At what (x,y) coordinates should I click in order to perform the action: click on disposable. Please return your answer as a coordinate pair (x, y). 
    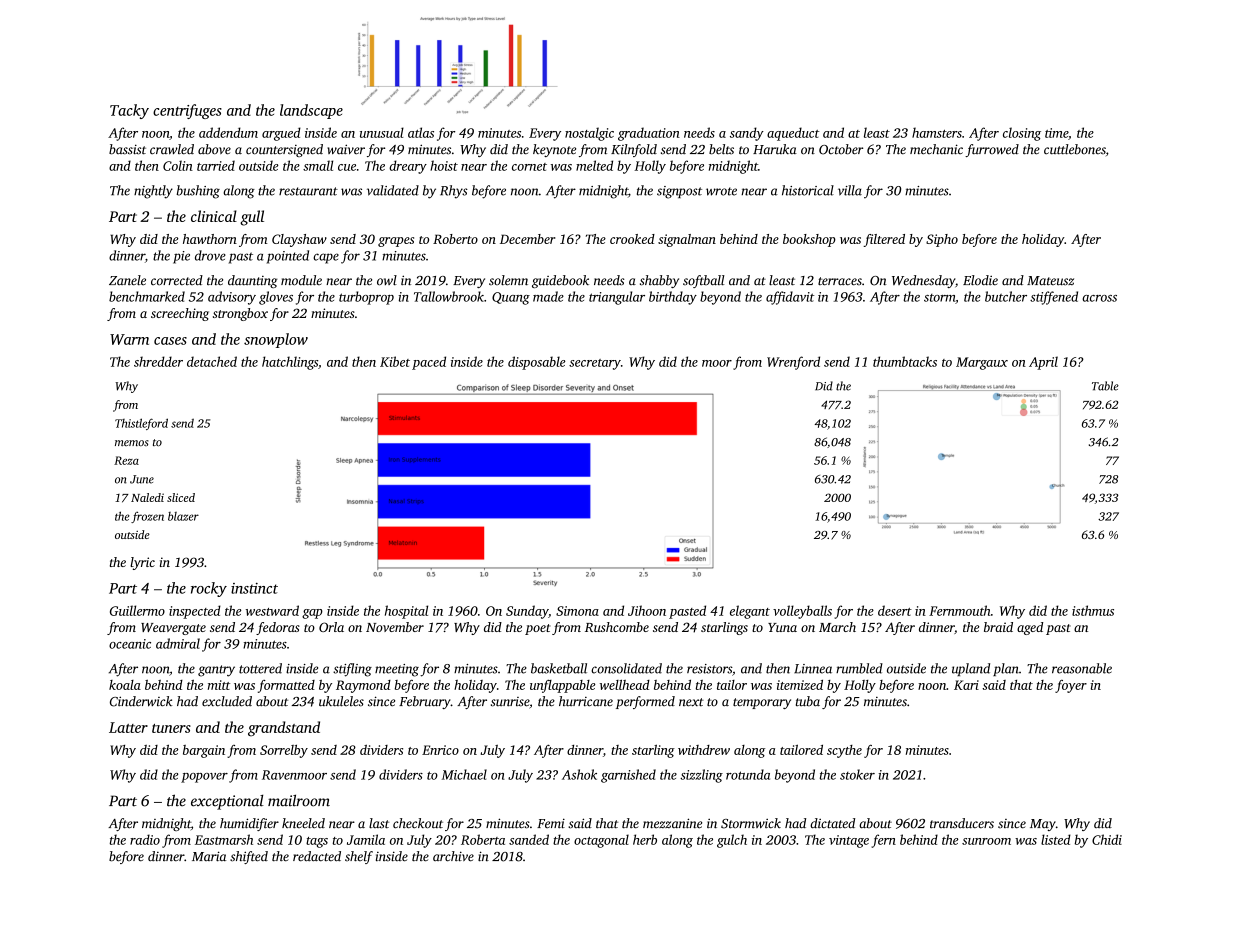
    Looking at the image, I should click on (536, 363).
